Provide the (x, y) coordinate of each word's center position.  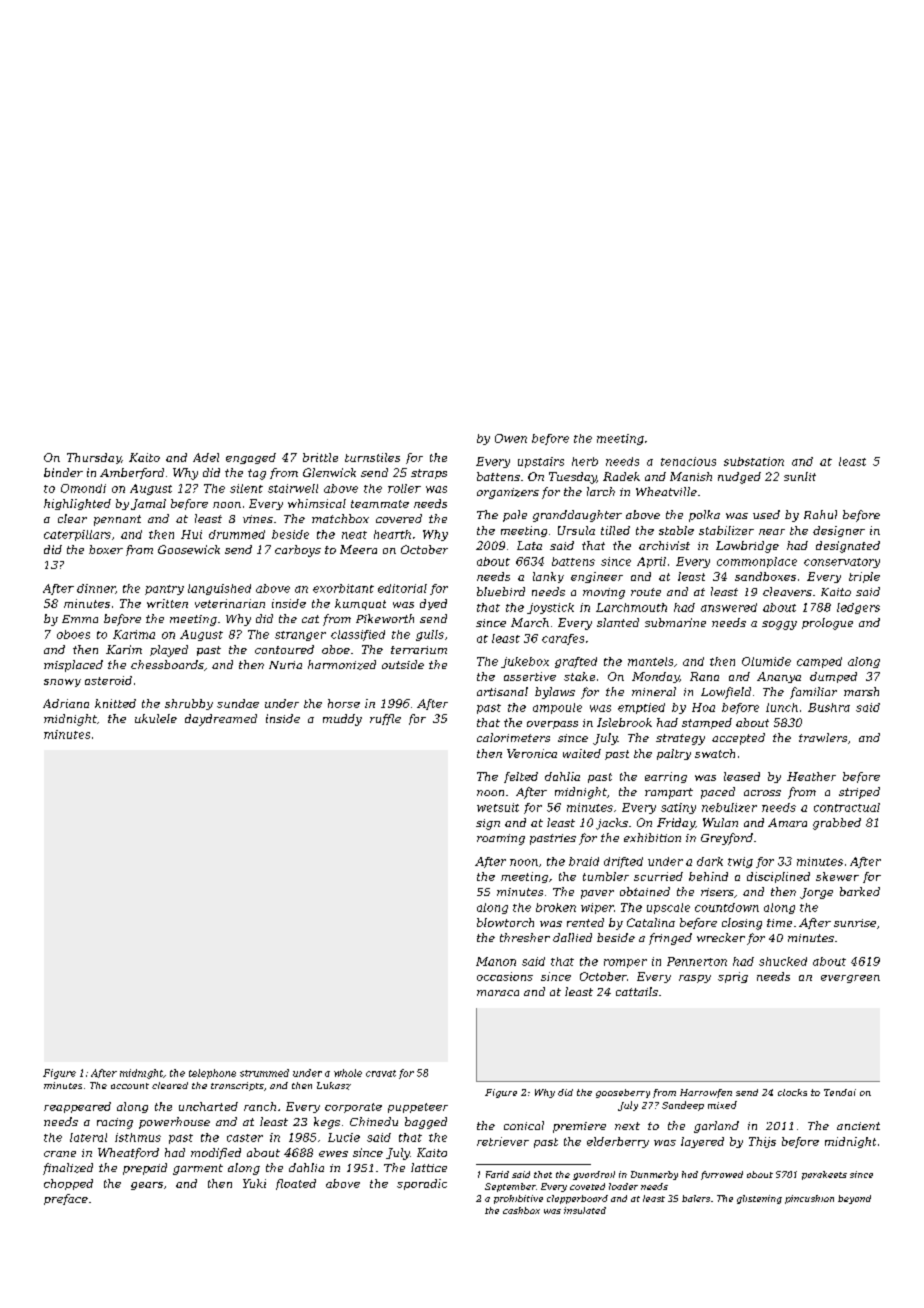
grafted (576, 662)
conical (524, 1125)
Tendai (840, 1092)
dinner (96, 588)
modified (216, 1153)
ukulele (156, 718)
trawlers (823, 737)
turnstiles (372, 457)
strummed (264, 1073)
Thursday (94, 458)
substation (754, 461)
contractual (847, 807)
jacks (612, 824)
